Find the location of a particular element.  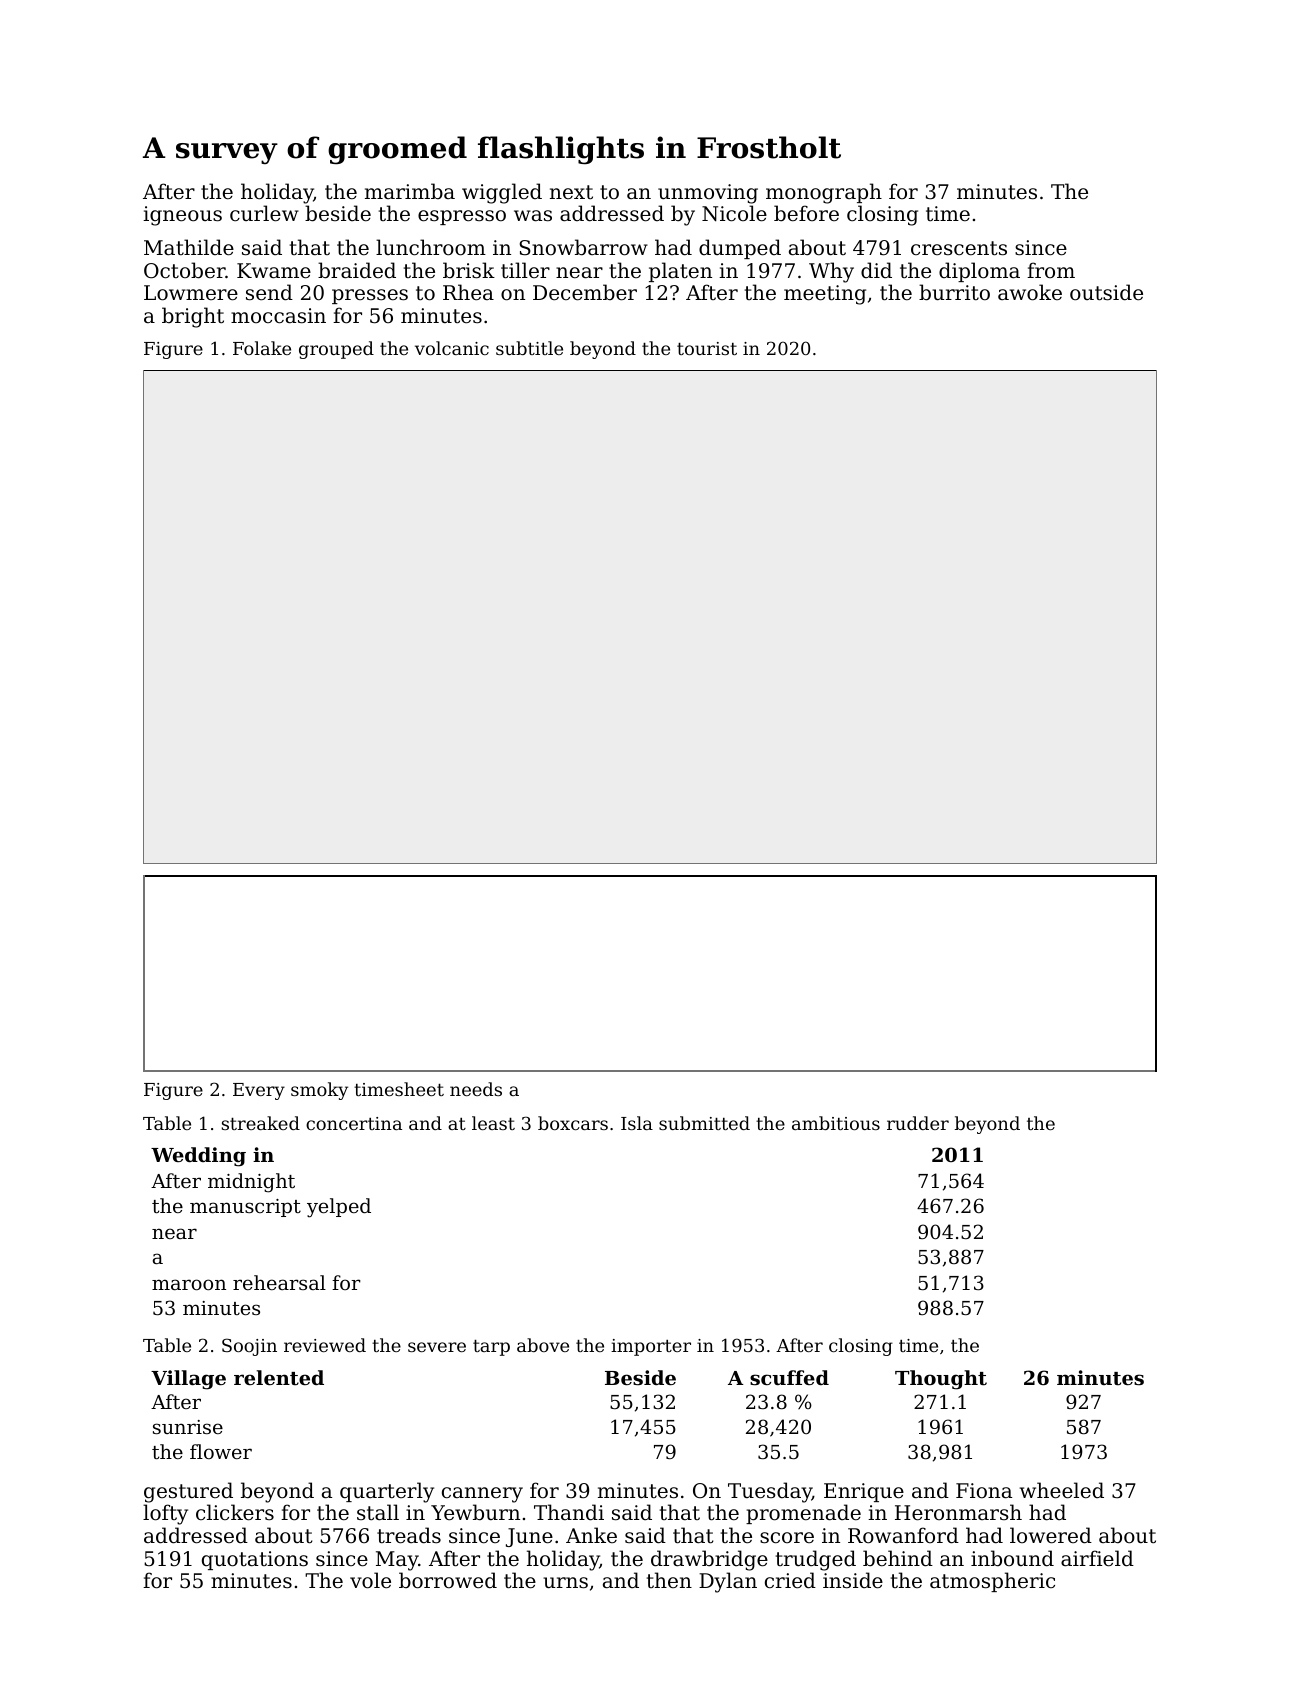

airfield is located at coordinates (1097, 1558).
